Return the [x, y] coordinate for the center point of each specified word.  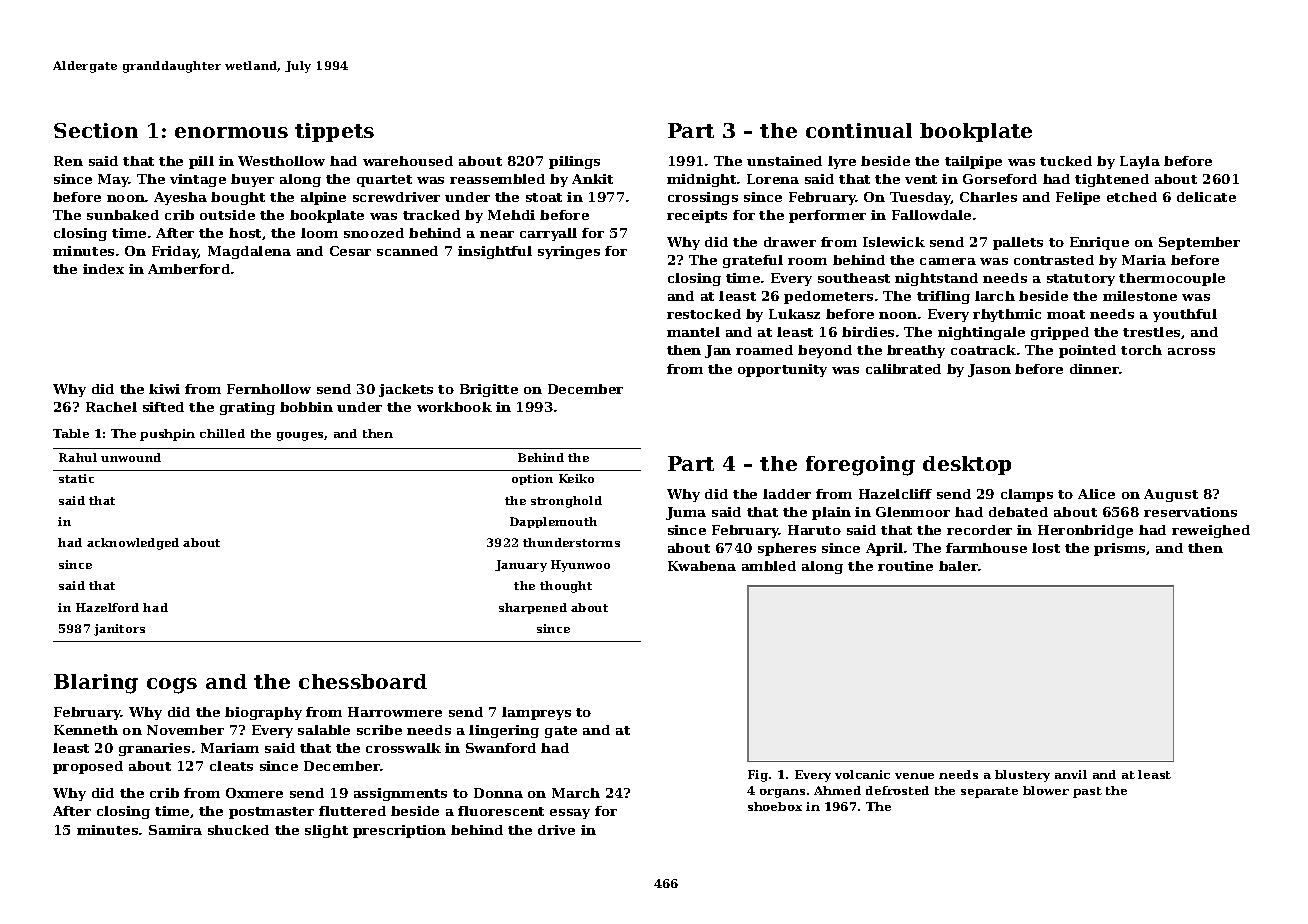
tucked [1066, 161]
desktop [967, 465]
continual [859, 130]
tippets [334, 132]
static [76, 478]
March [576, 793]
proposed [88, 767]
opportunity [782, 370]
